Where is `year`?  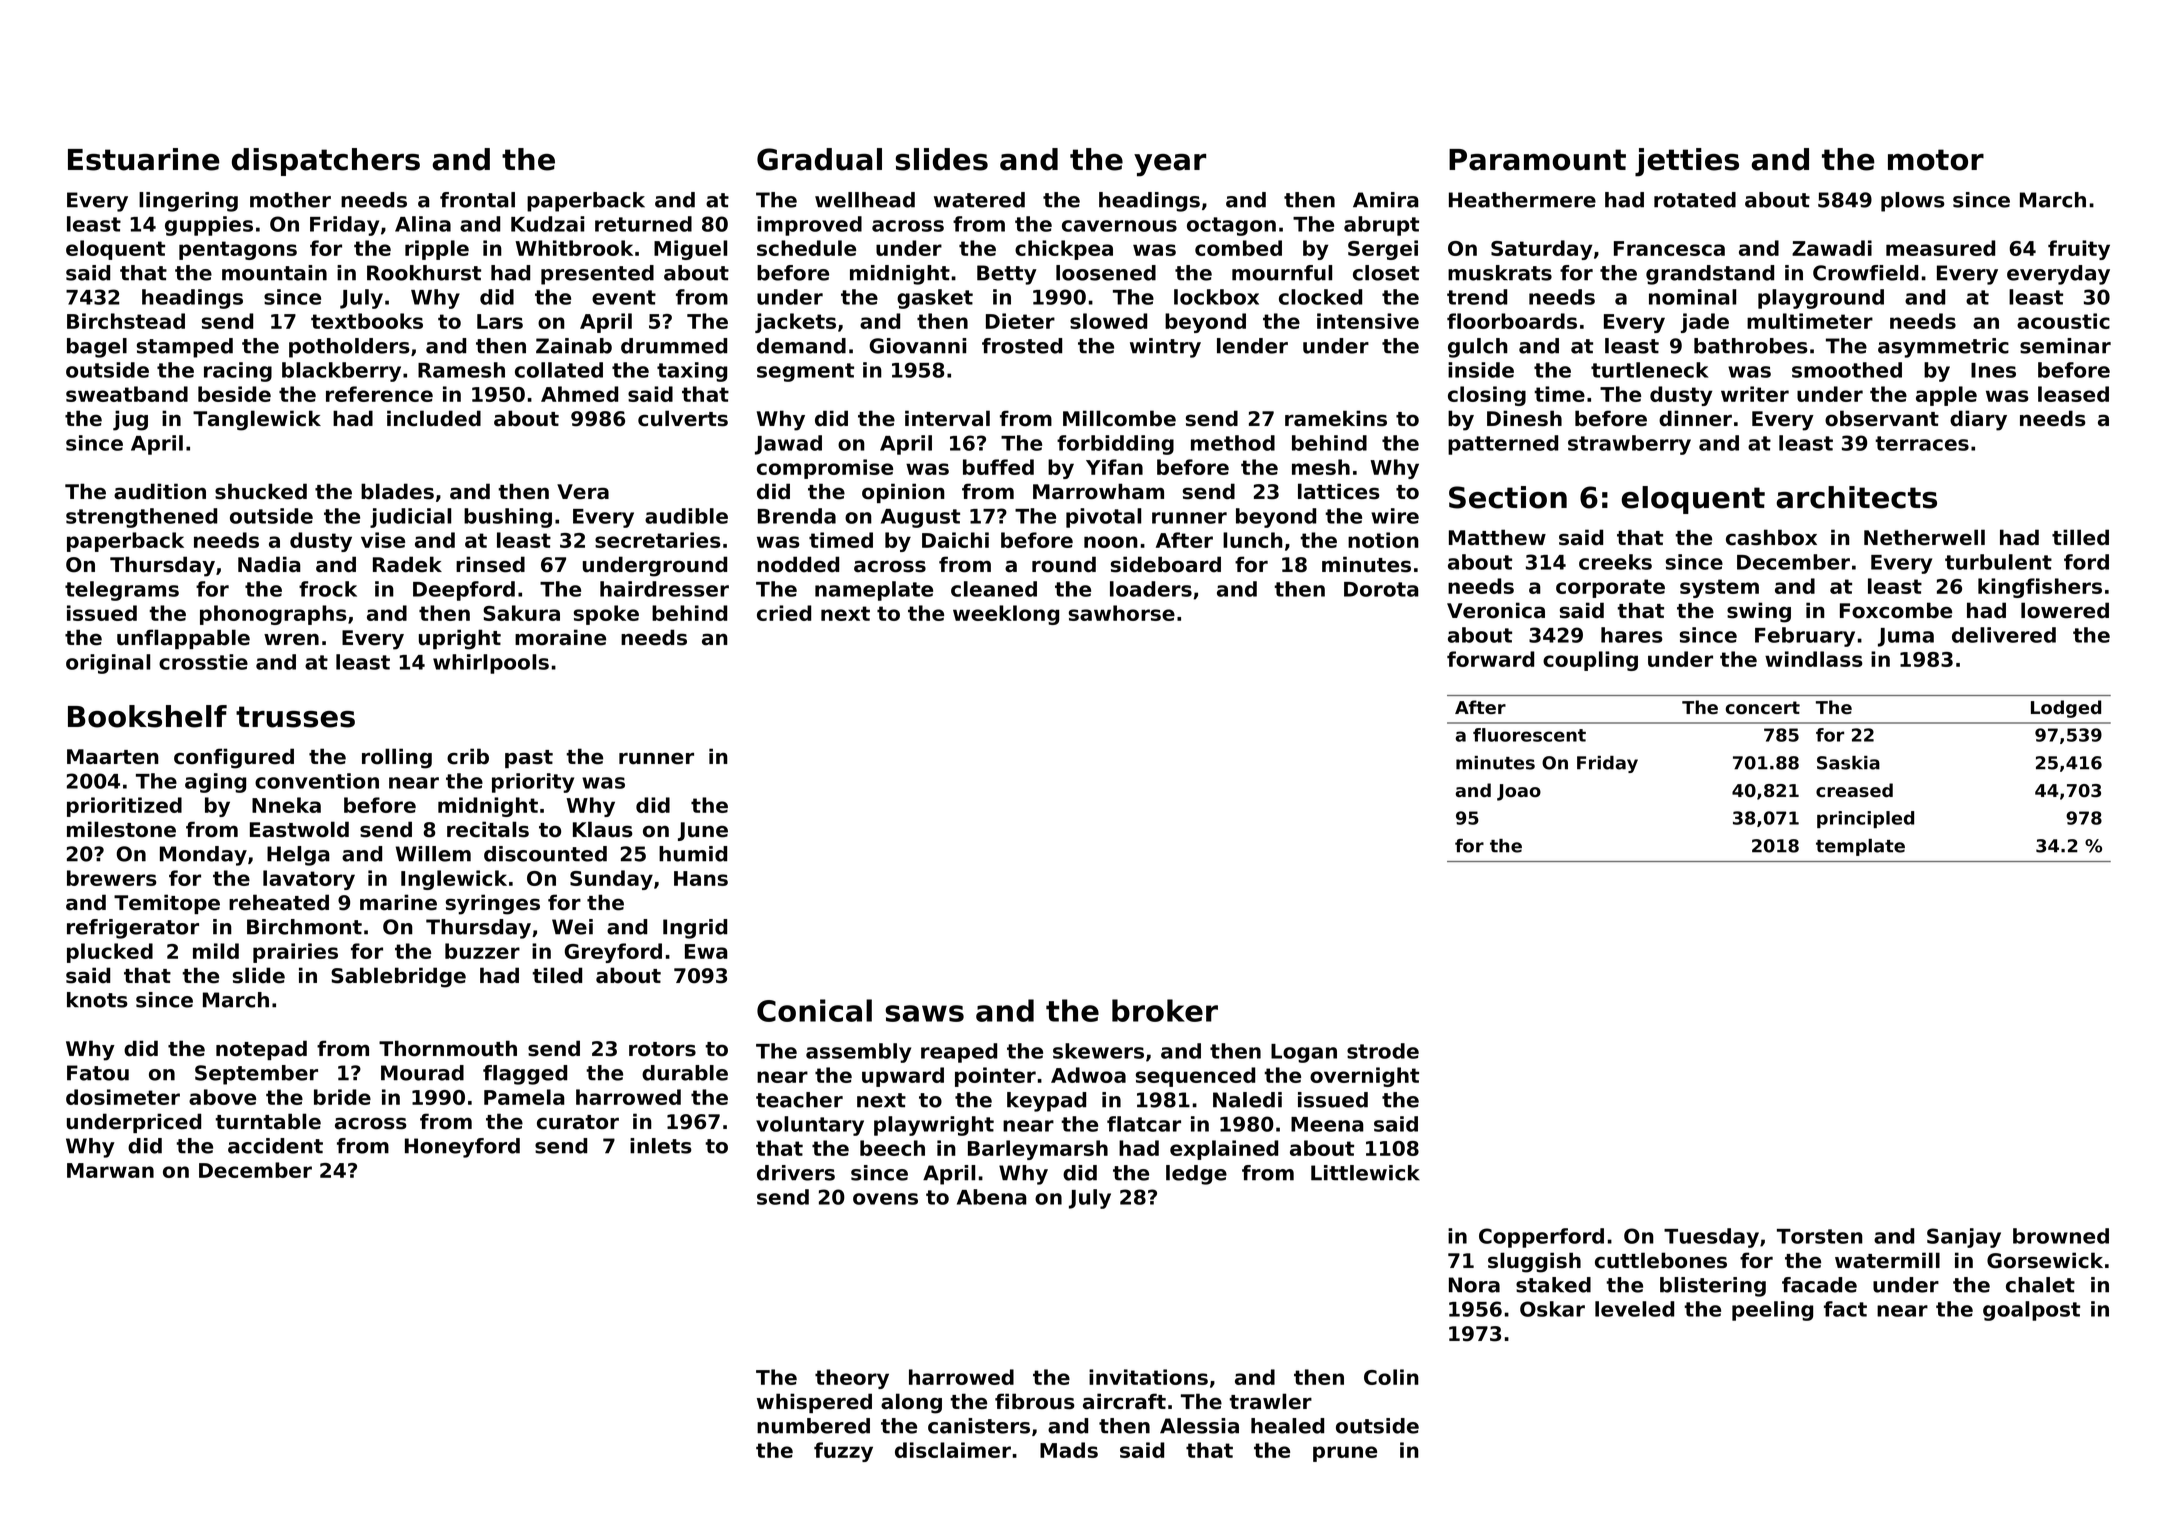
year is located at coordinates (1170, 165).
